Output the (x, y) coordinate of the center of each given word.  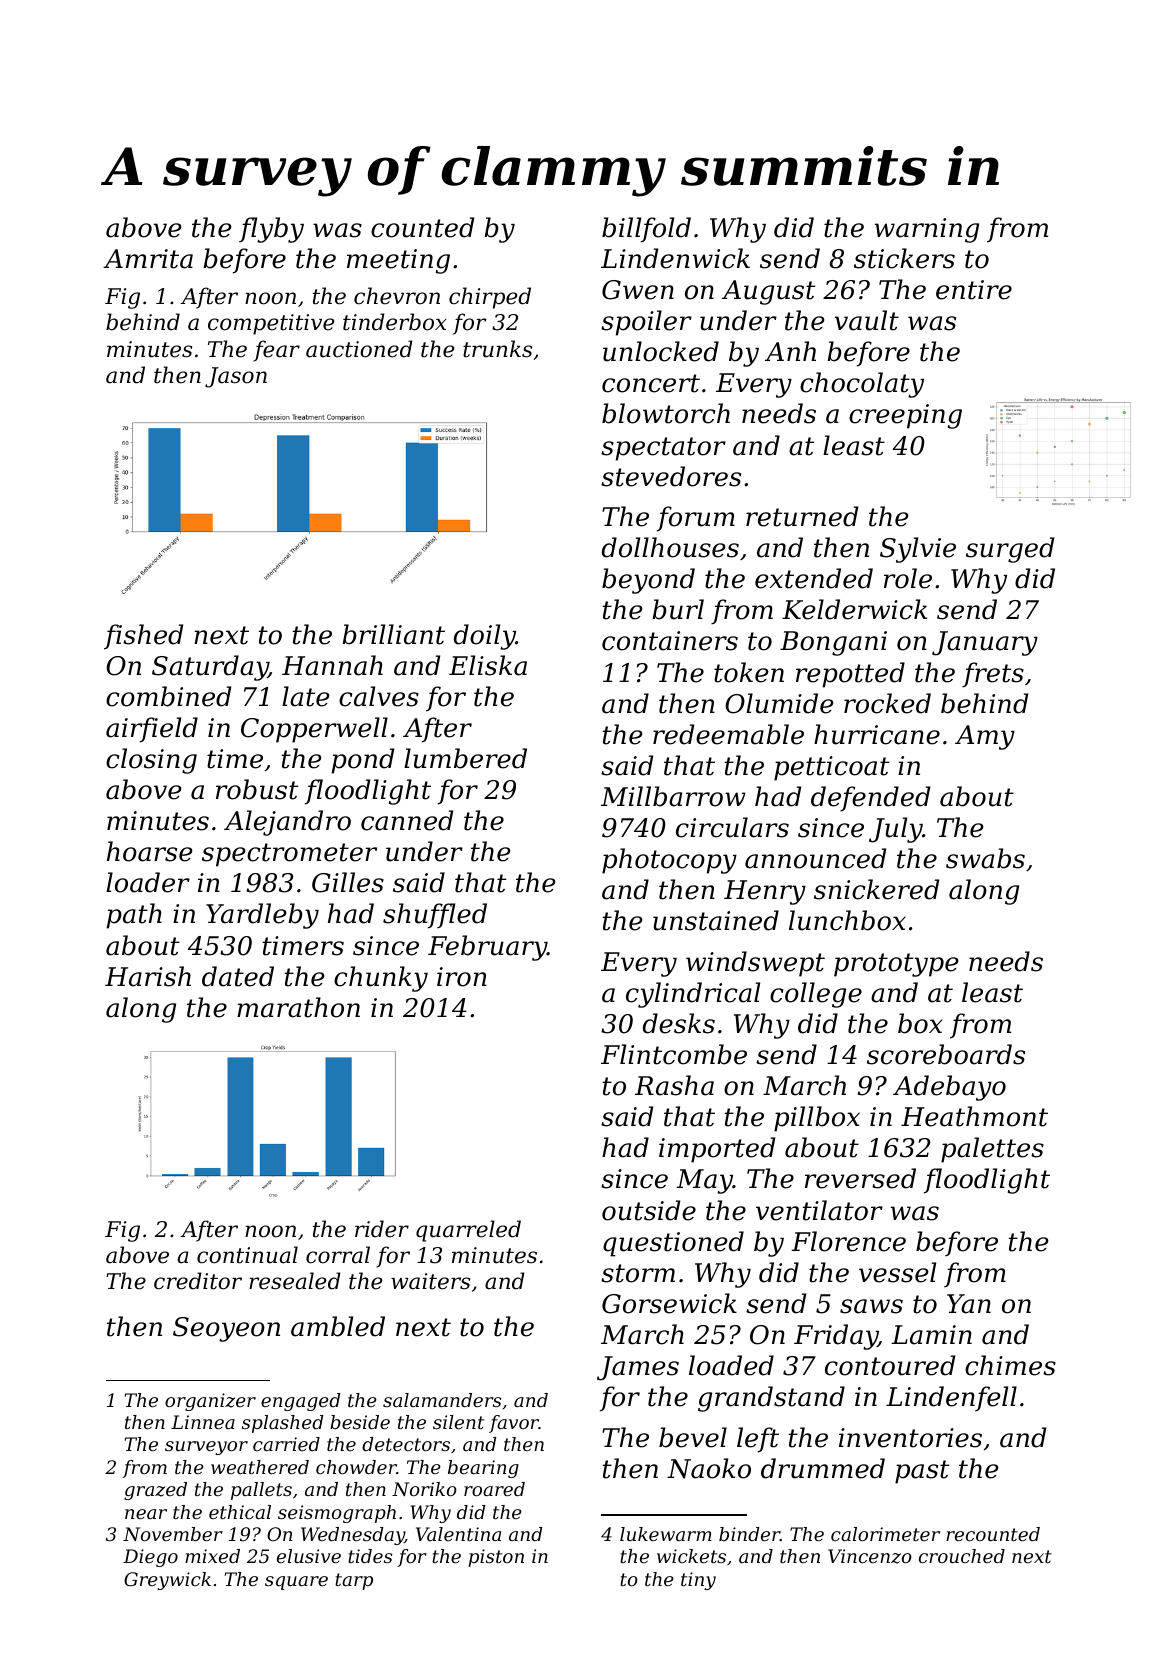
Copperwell (314, 730)
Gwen (638, 290)
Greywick (167, 1581)
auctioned (359, 349)
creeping (905, 416)
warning (927, 230)
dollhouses (670, 547)
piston (496, 1558)
